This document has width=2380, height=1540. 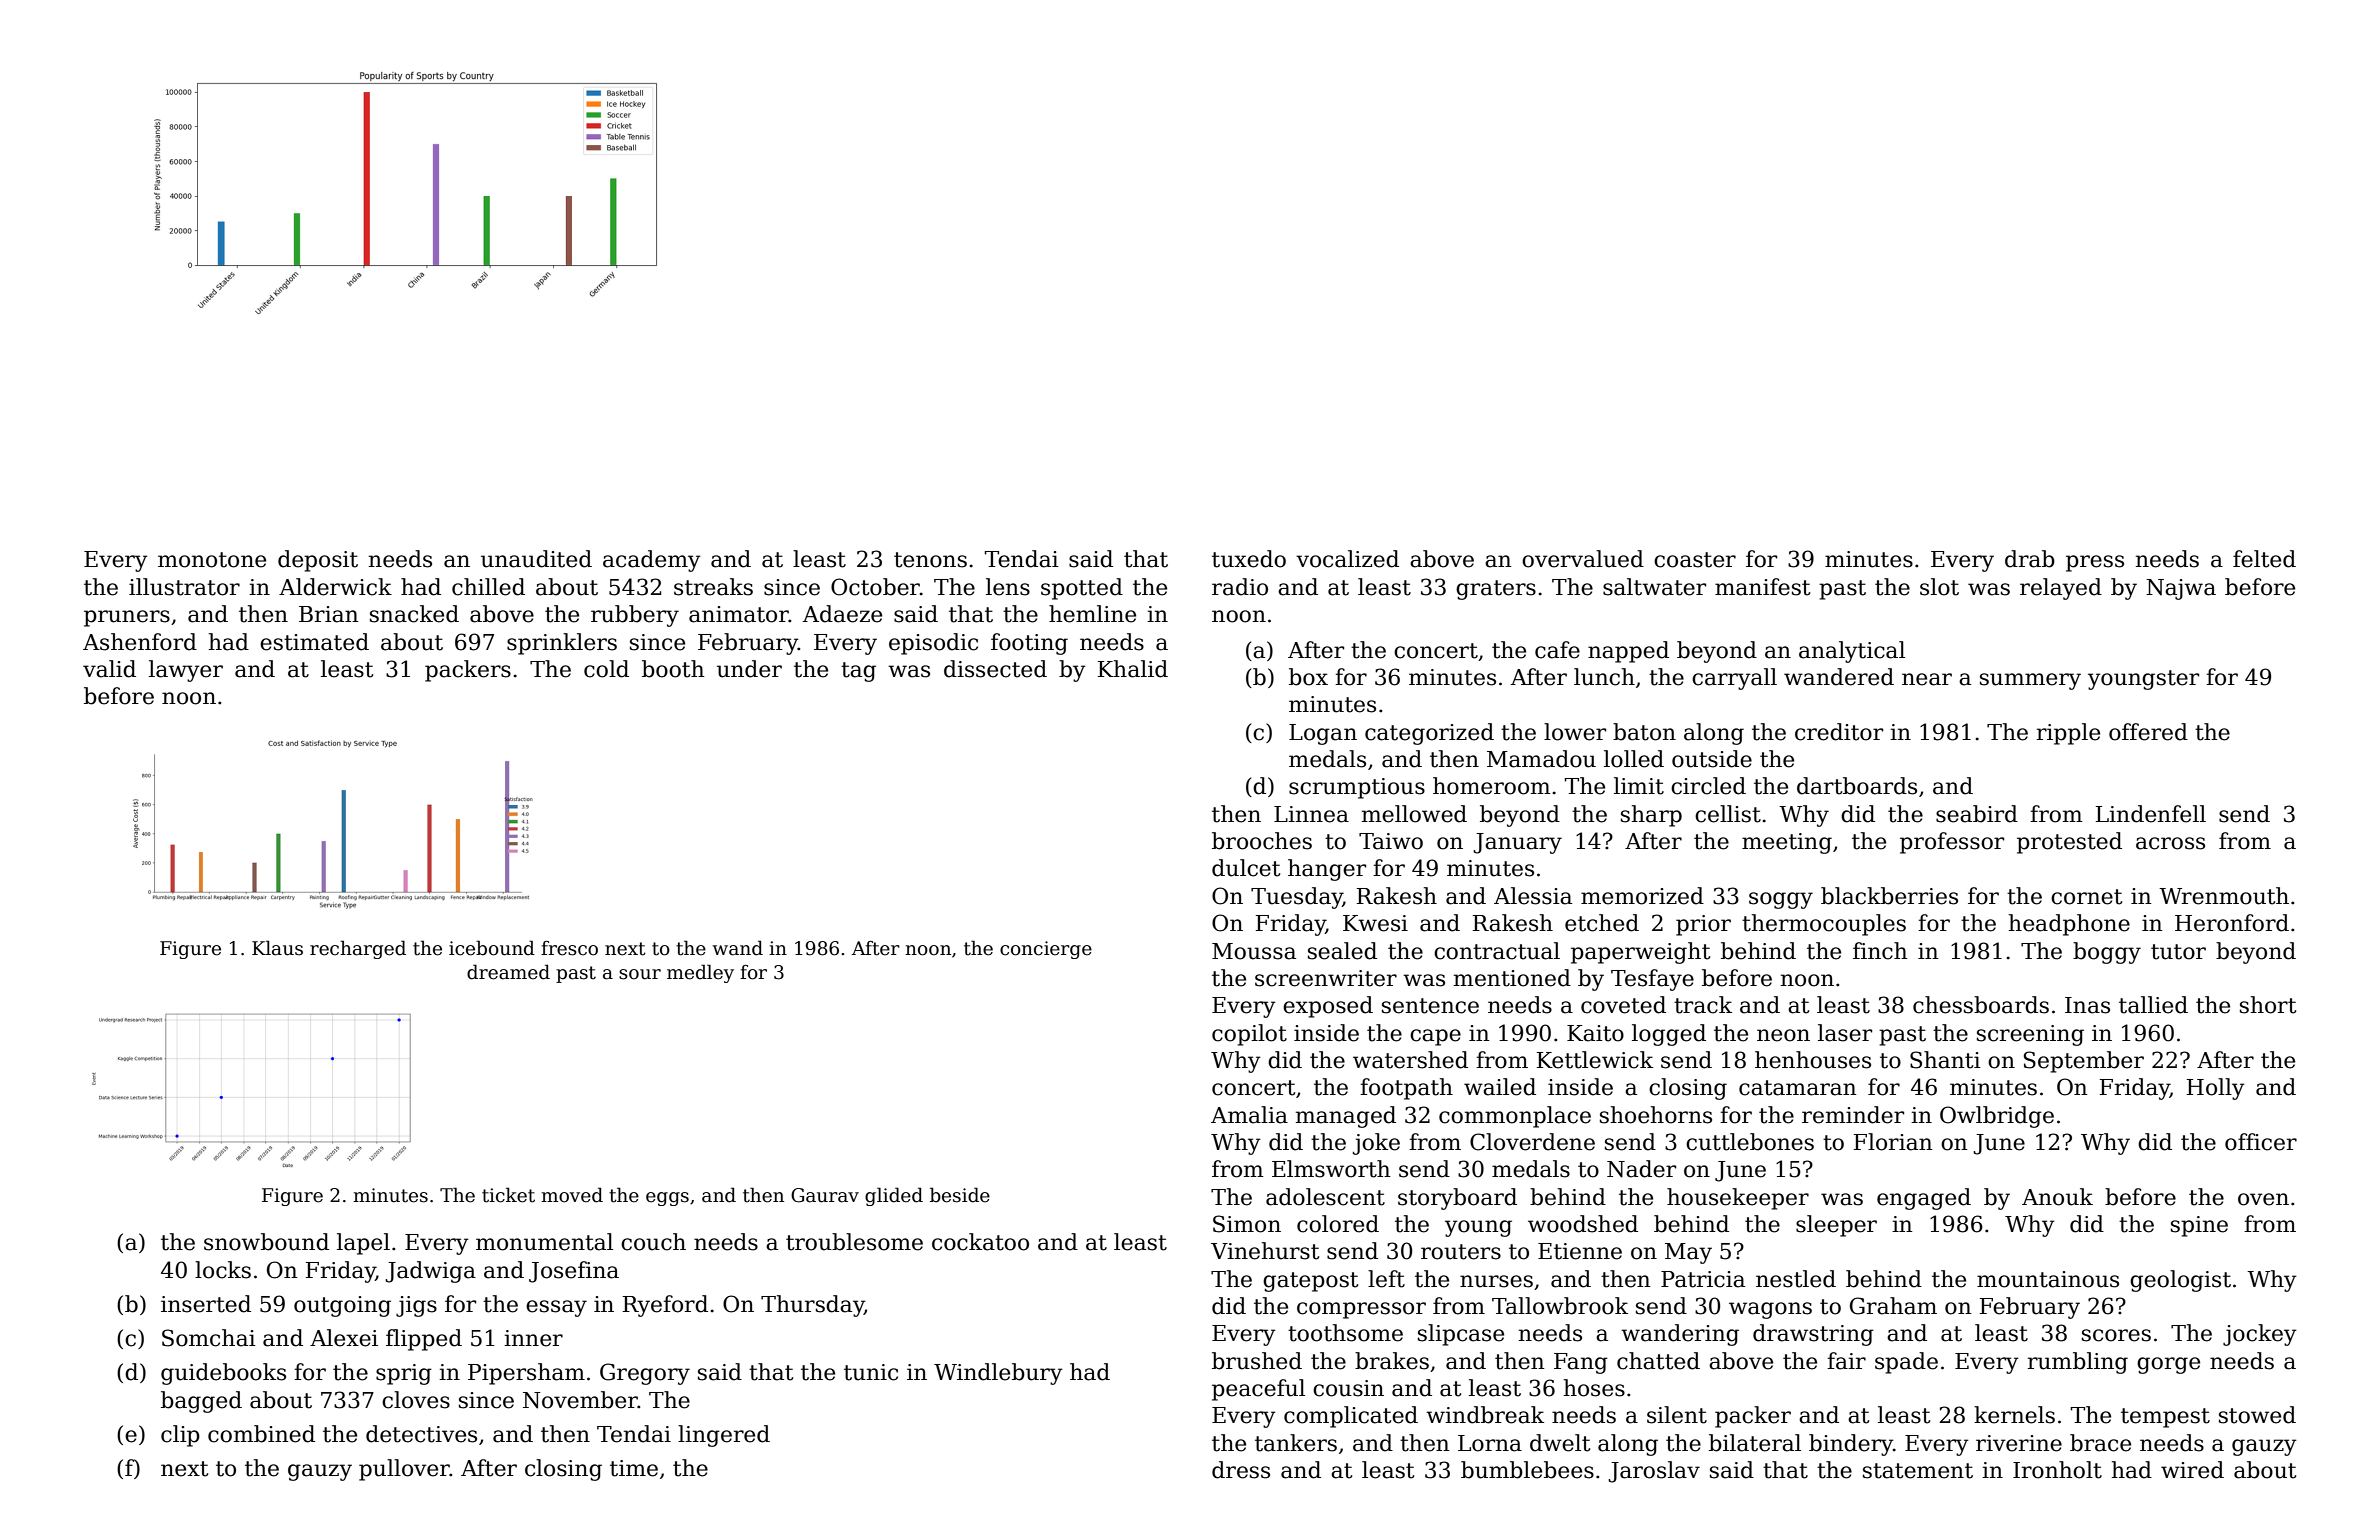 I want to click on pruners, so click(x=127, y=618).
